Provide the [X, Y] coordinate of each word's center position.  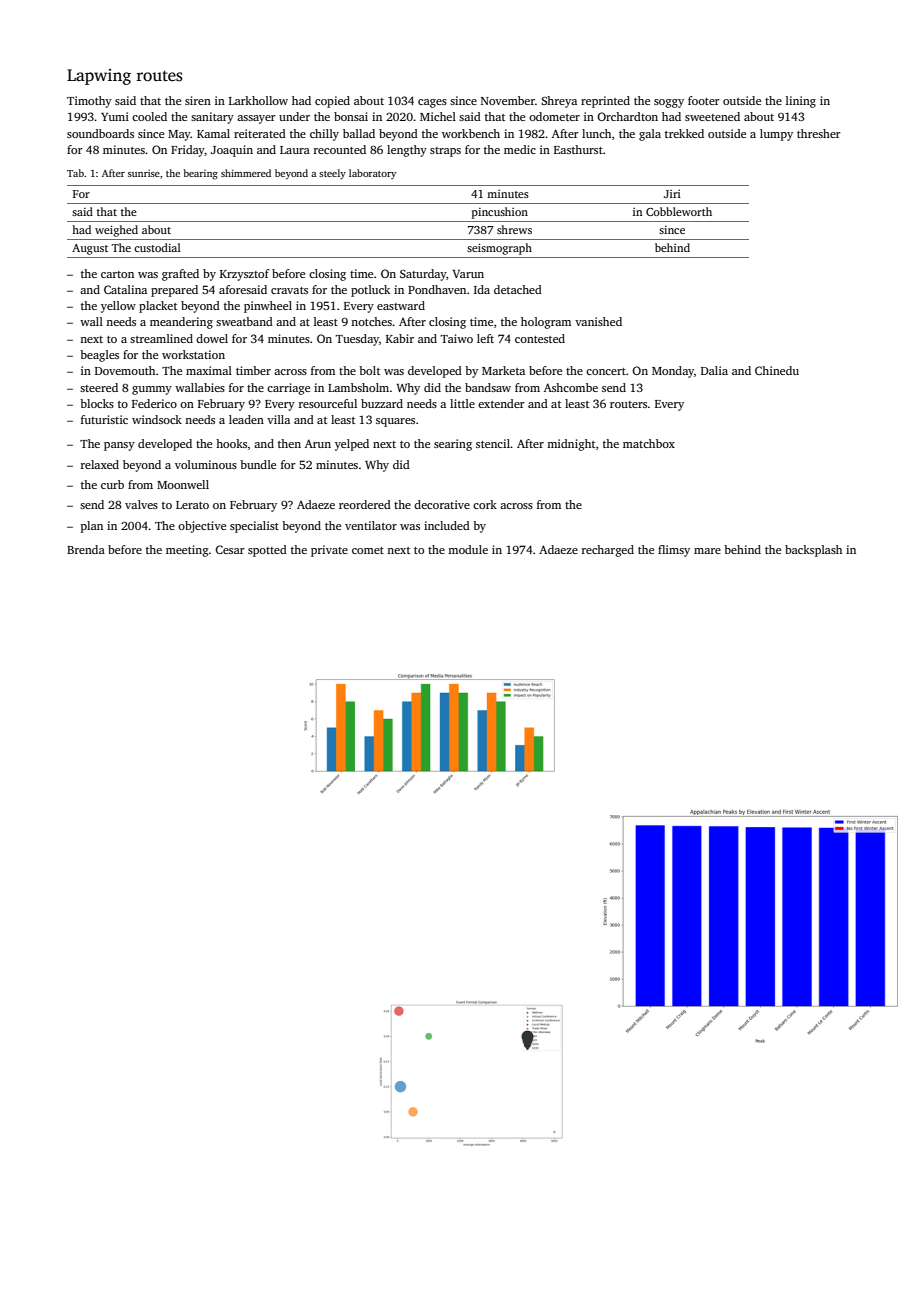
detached [518, 289]
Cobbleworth [679, 211]
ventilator [371, 525]
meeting [187, 551]
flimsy [674, 551]
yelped [352, 445]
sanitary [212, 118]
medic [520, 149]
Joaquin [232, 151]
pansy [119, 446]
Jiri [672, 194]
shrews [514, 229]
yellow [118, 307]
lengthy [407, 151]
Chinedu [777, 370]
